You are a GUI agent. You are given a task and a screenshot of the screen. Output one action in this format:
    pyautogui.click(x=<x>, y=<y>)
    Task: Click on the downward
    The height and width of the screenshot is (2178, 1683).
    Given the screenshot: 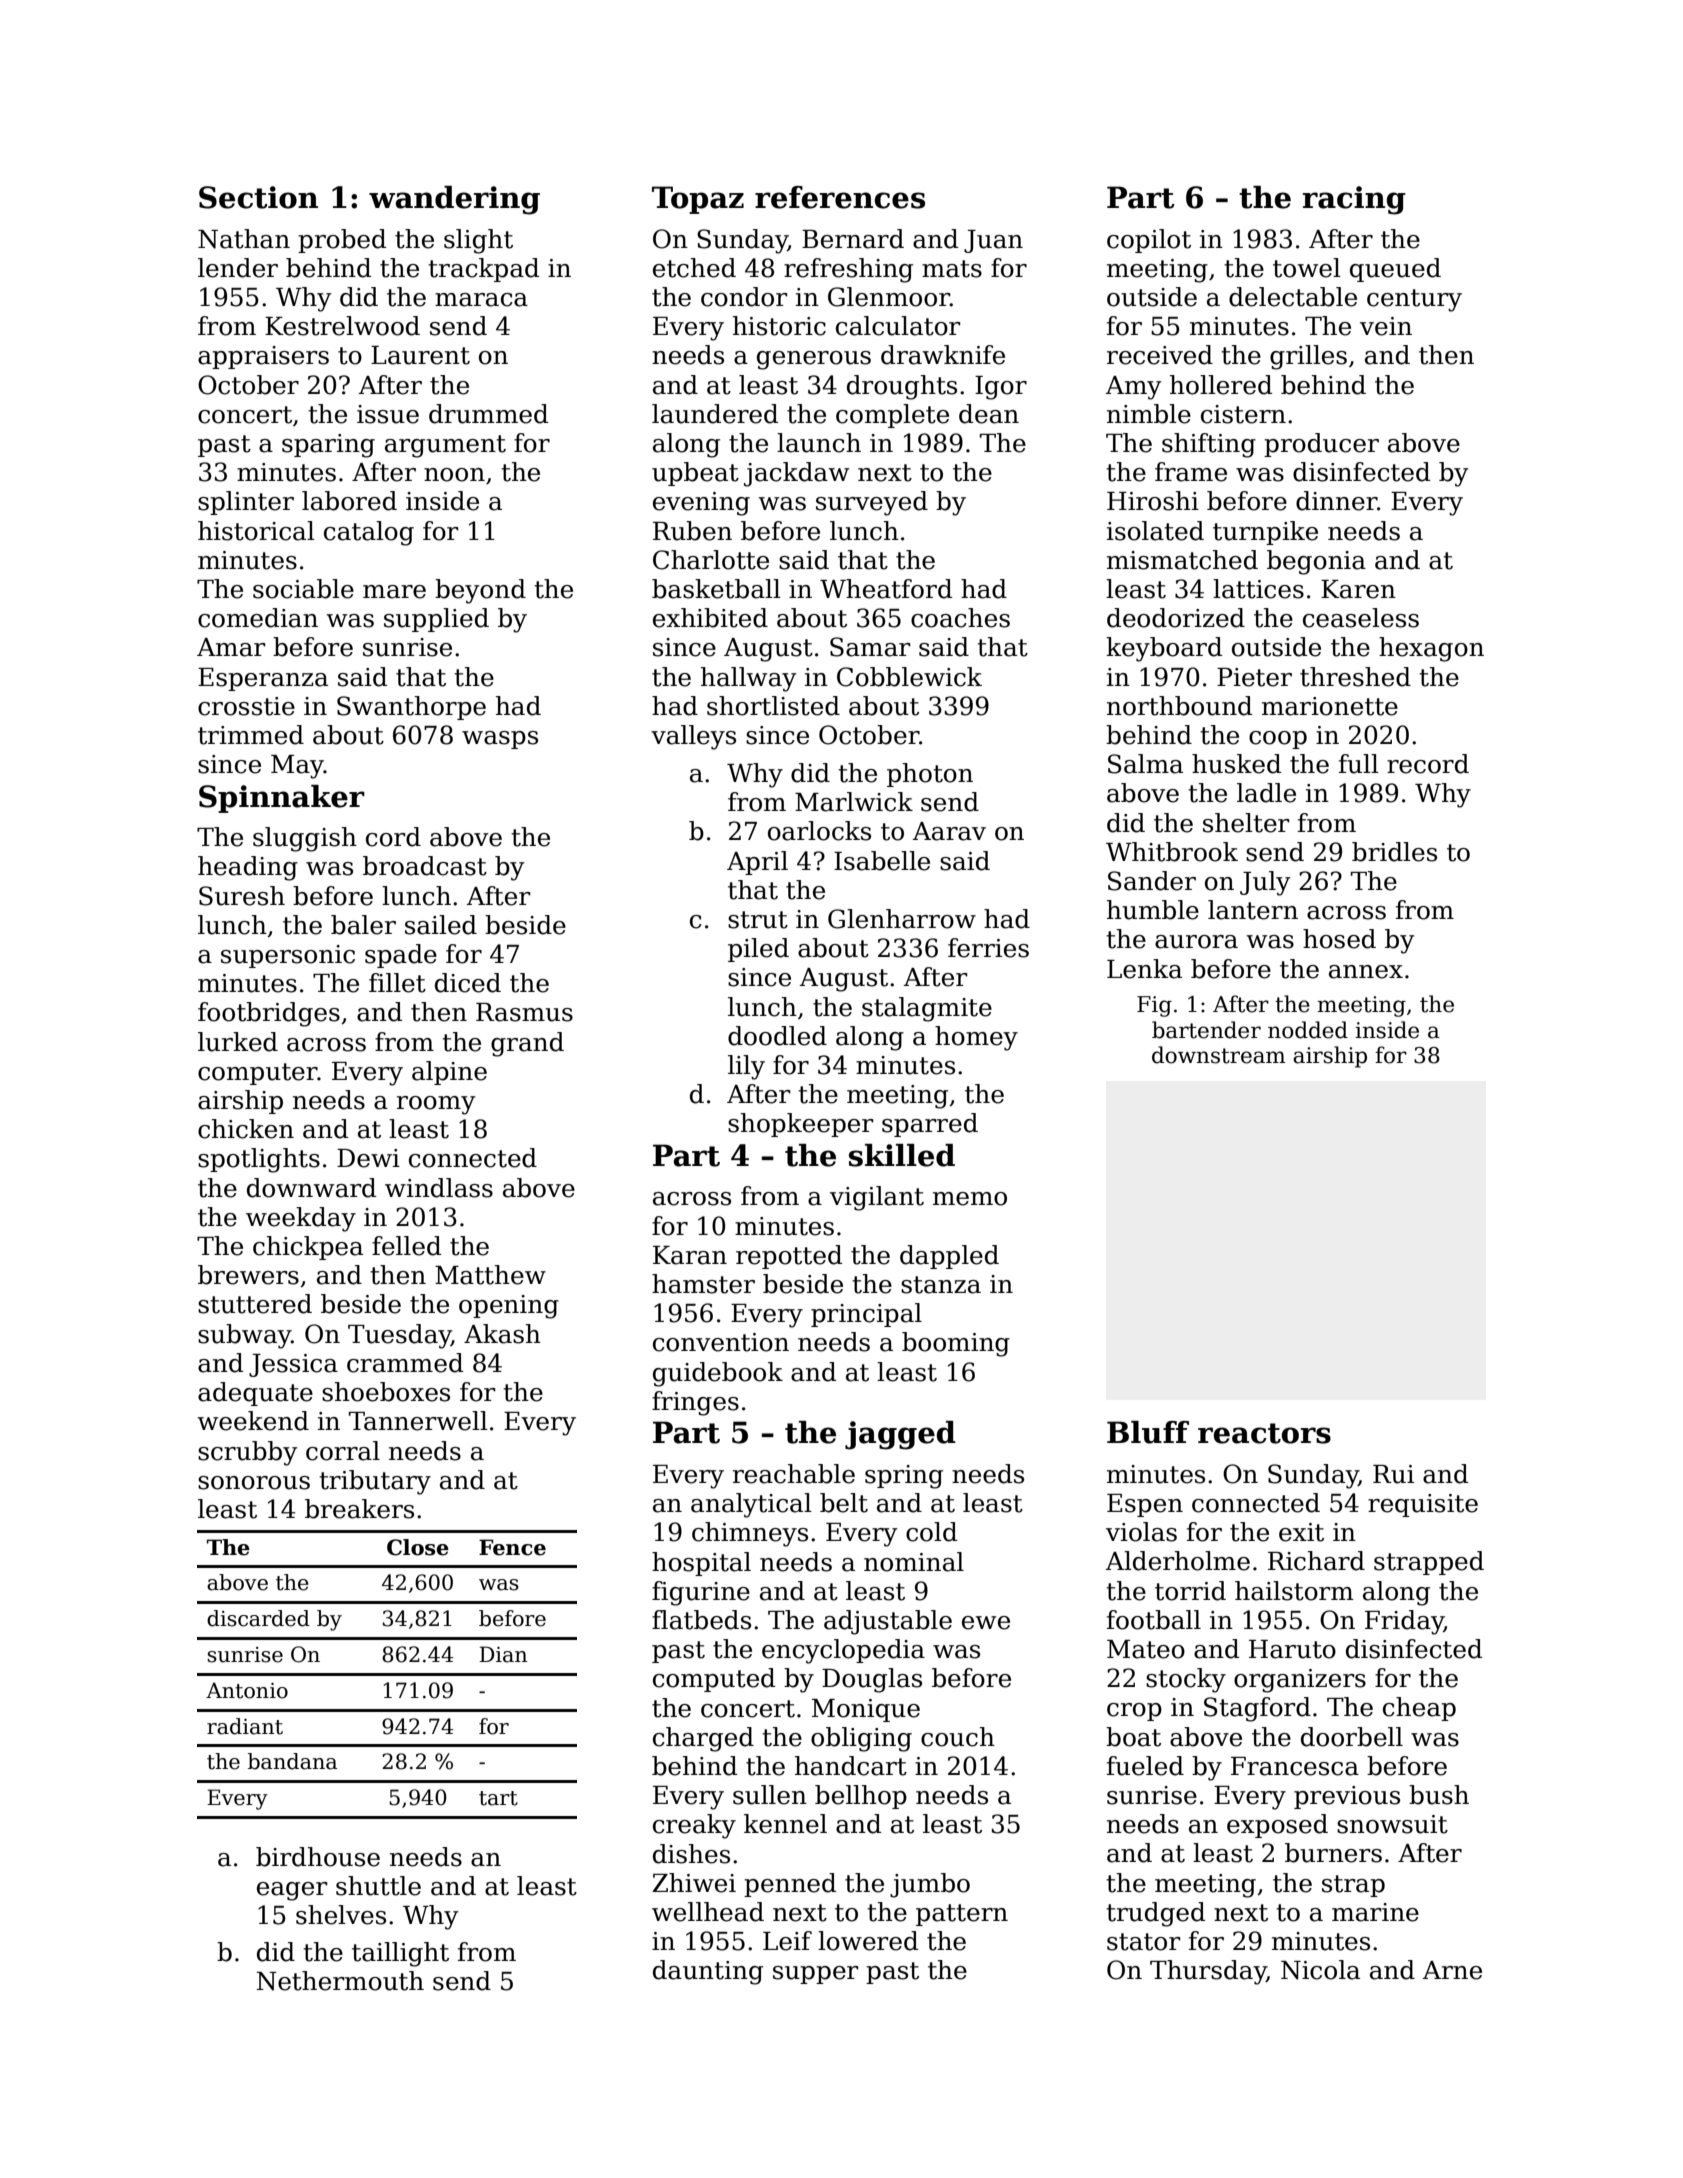 What is the action you would take?
    pyautogui.click(x=311, y=1188)
